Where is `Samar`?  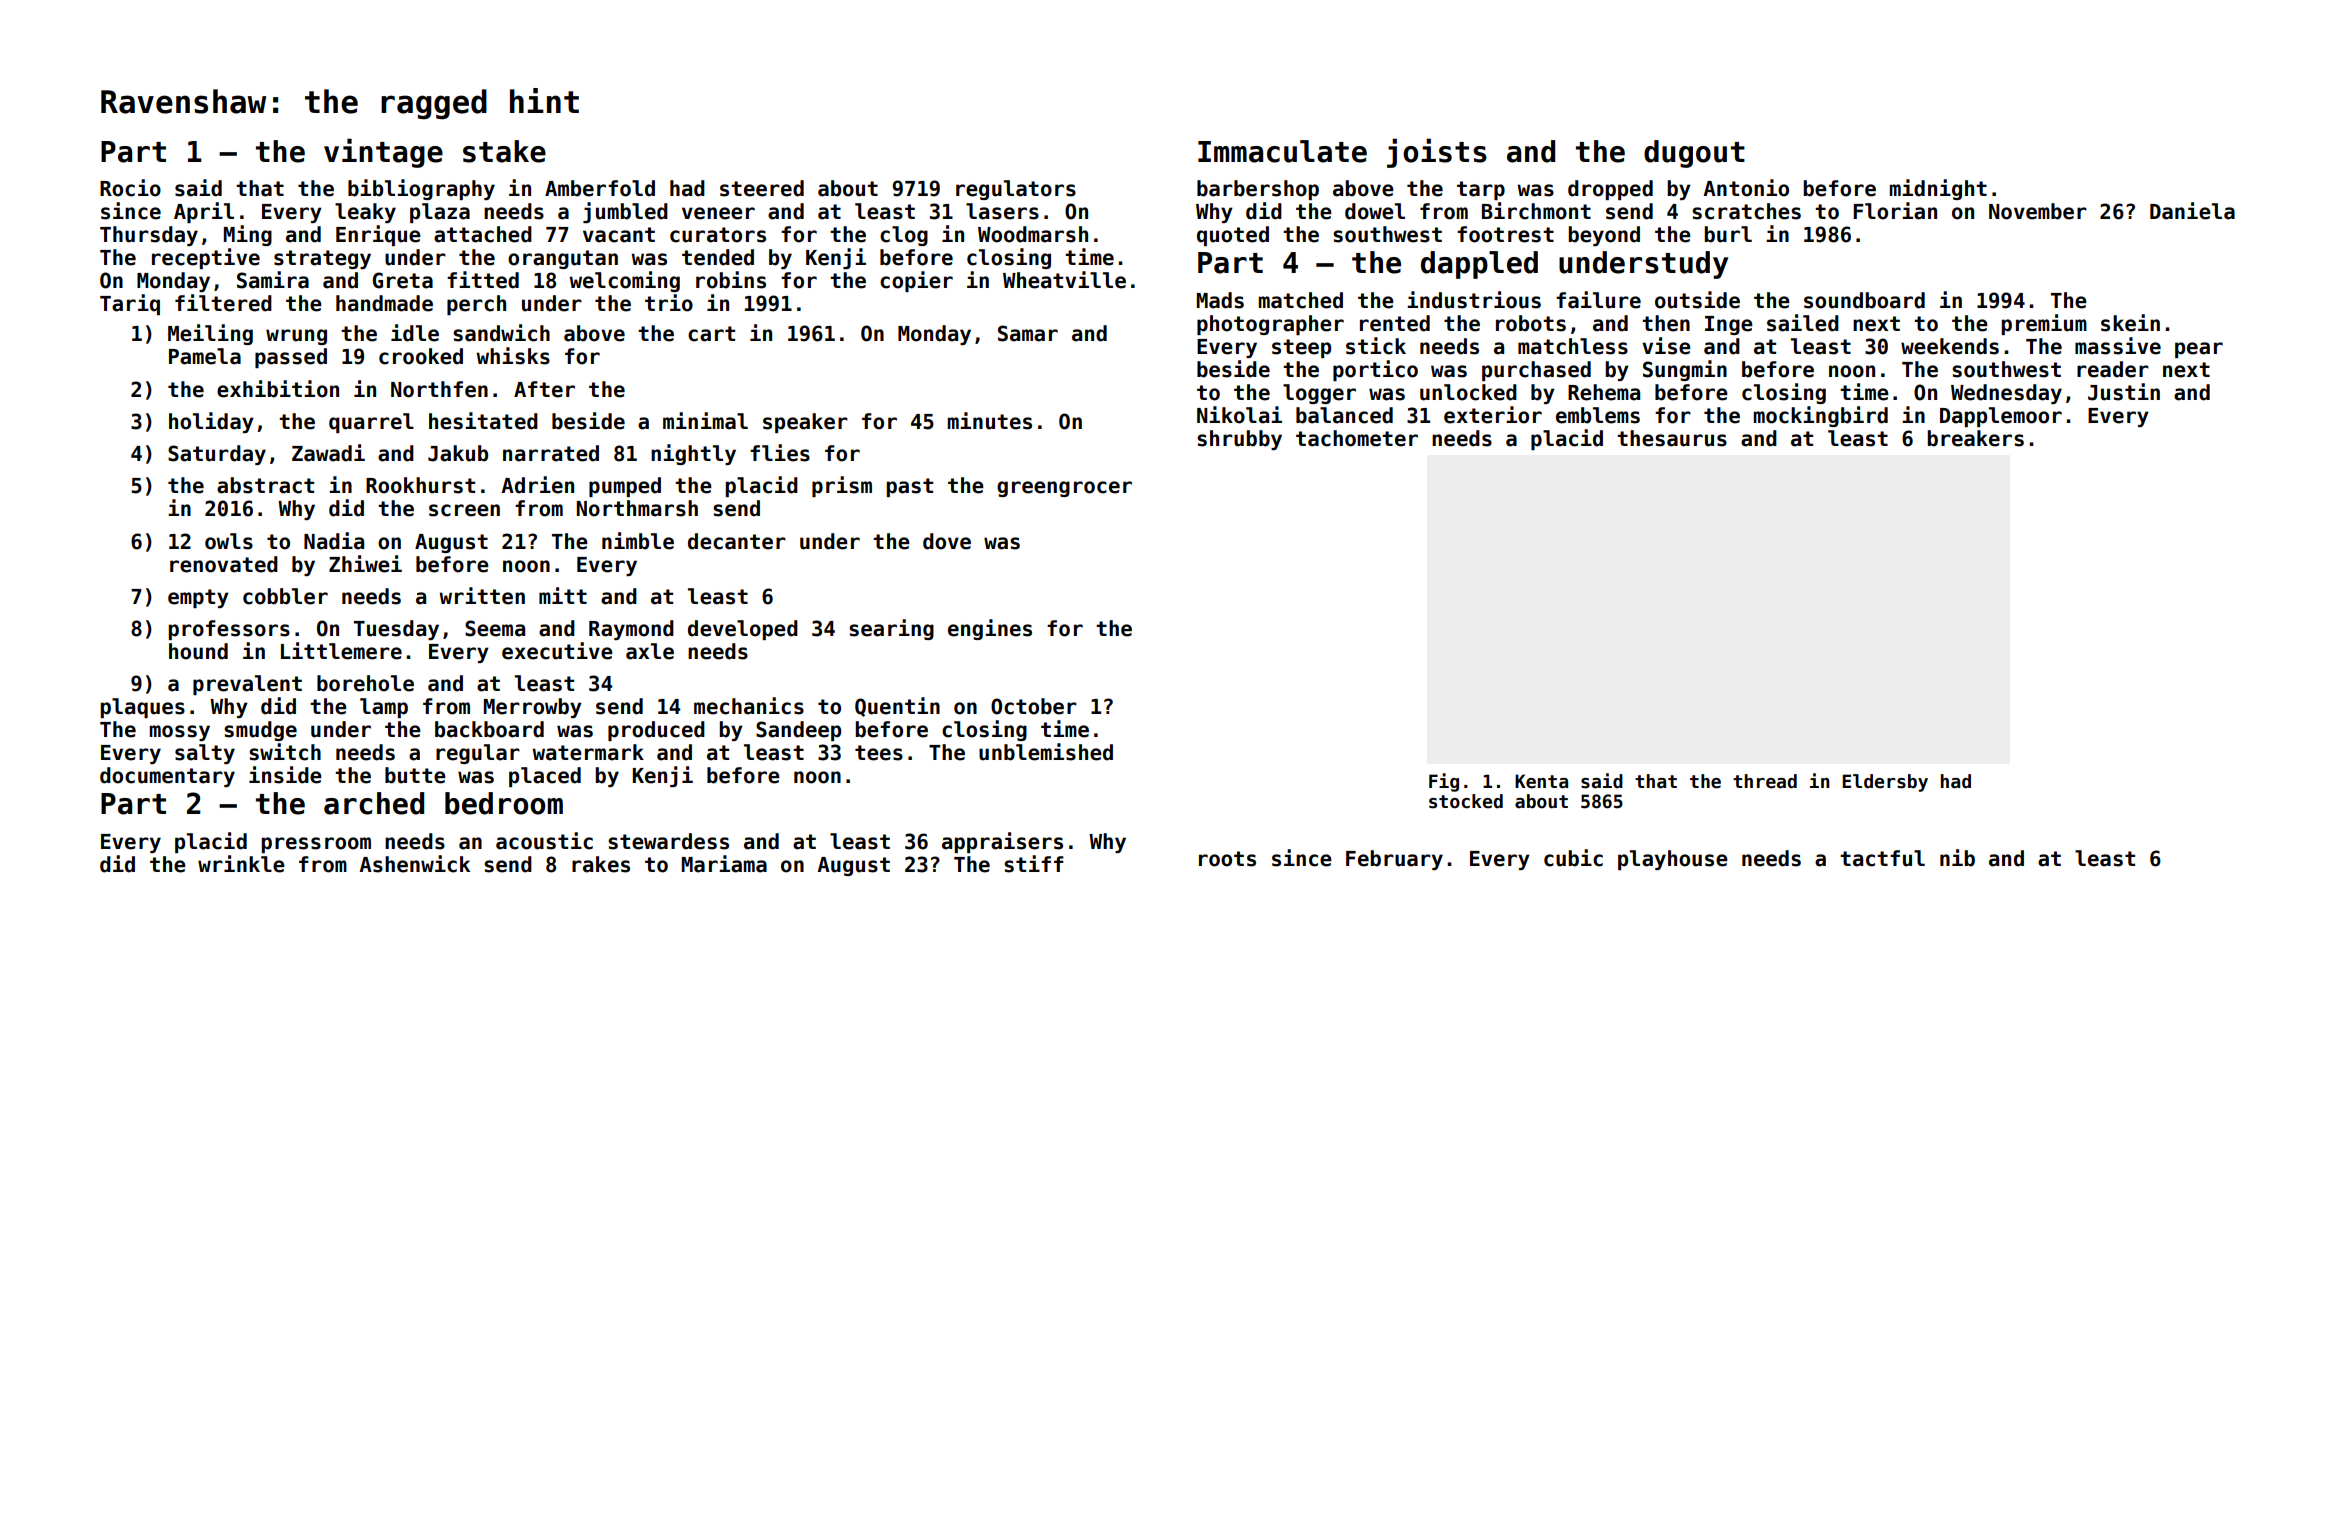
Samar is located at coordinates (1028, 333).
